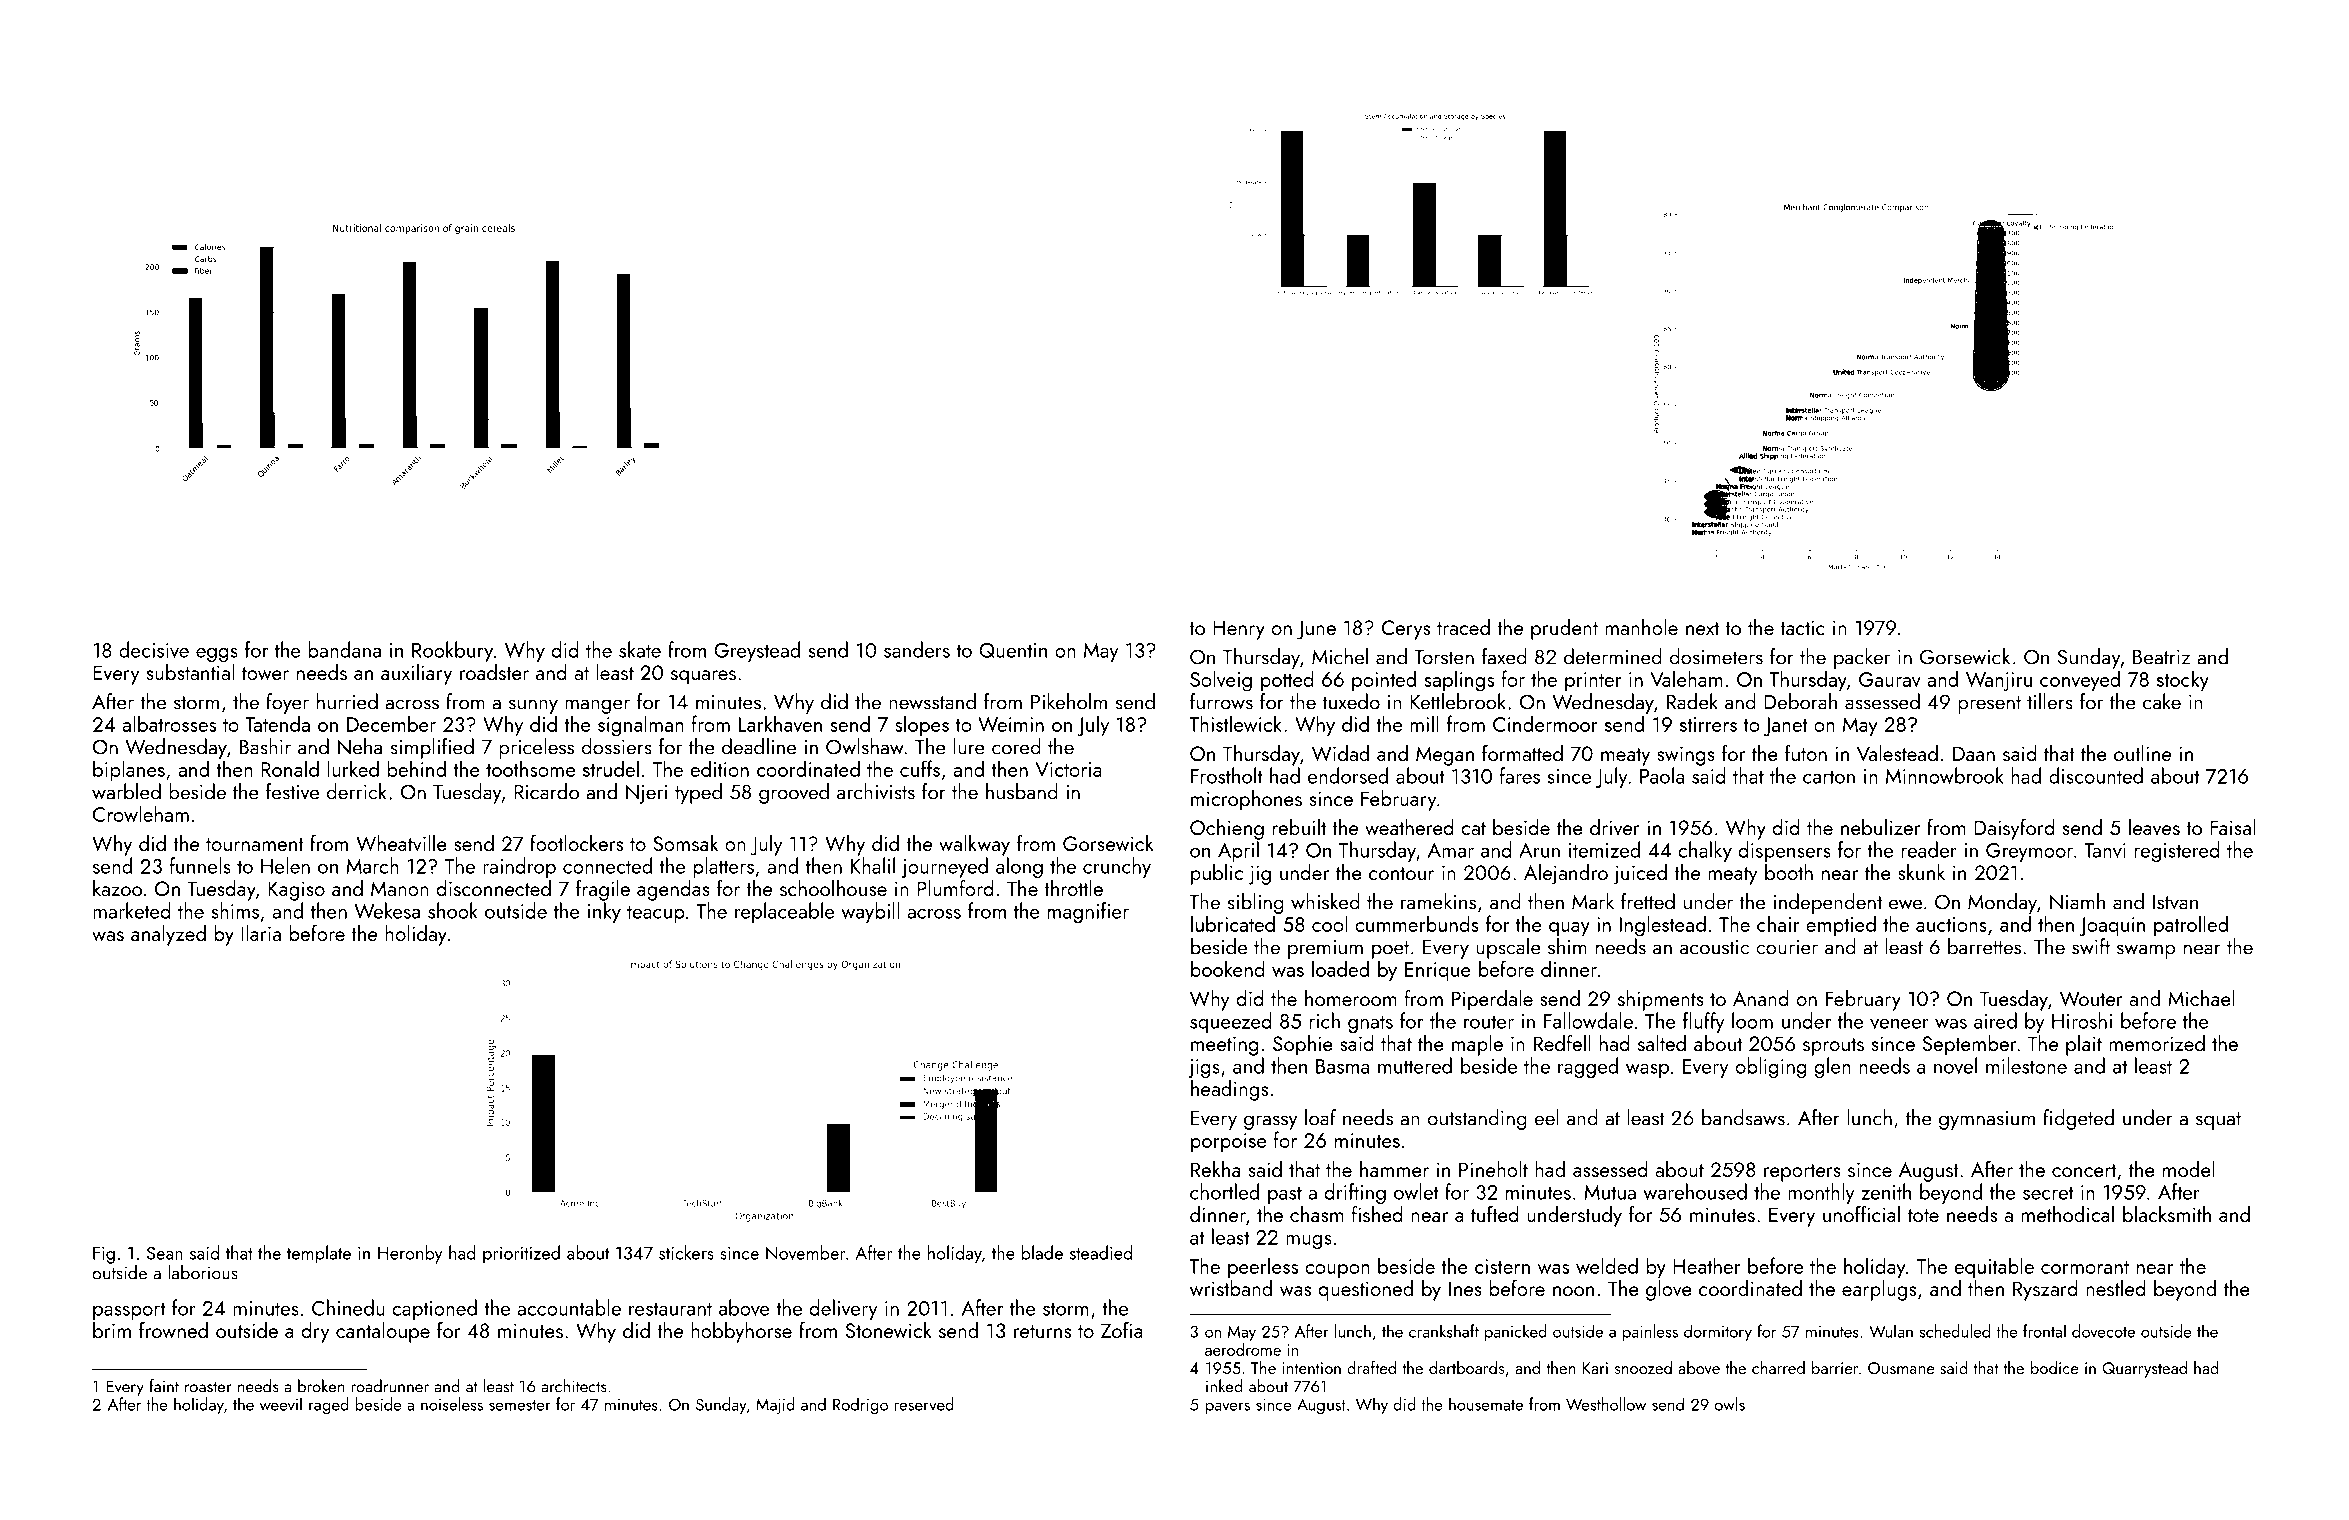 Image resolution: width=2349 pixels, height=1520 pixels. Describe the element at coordinates (1351, 998) in the document. I see `homeroom` at that location.
